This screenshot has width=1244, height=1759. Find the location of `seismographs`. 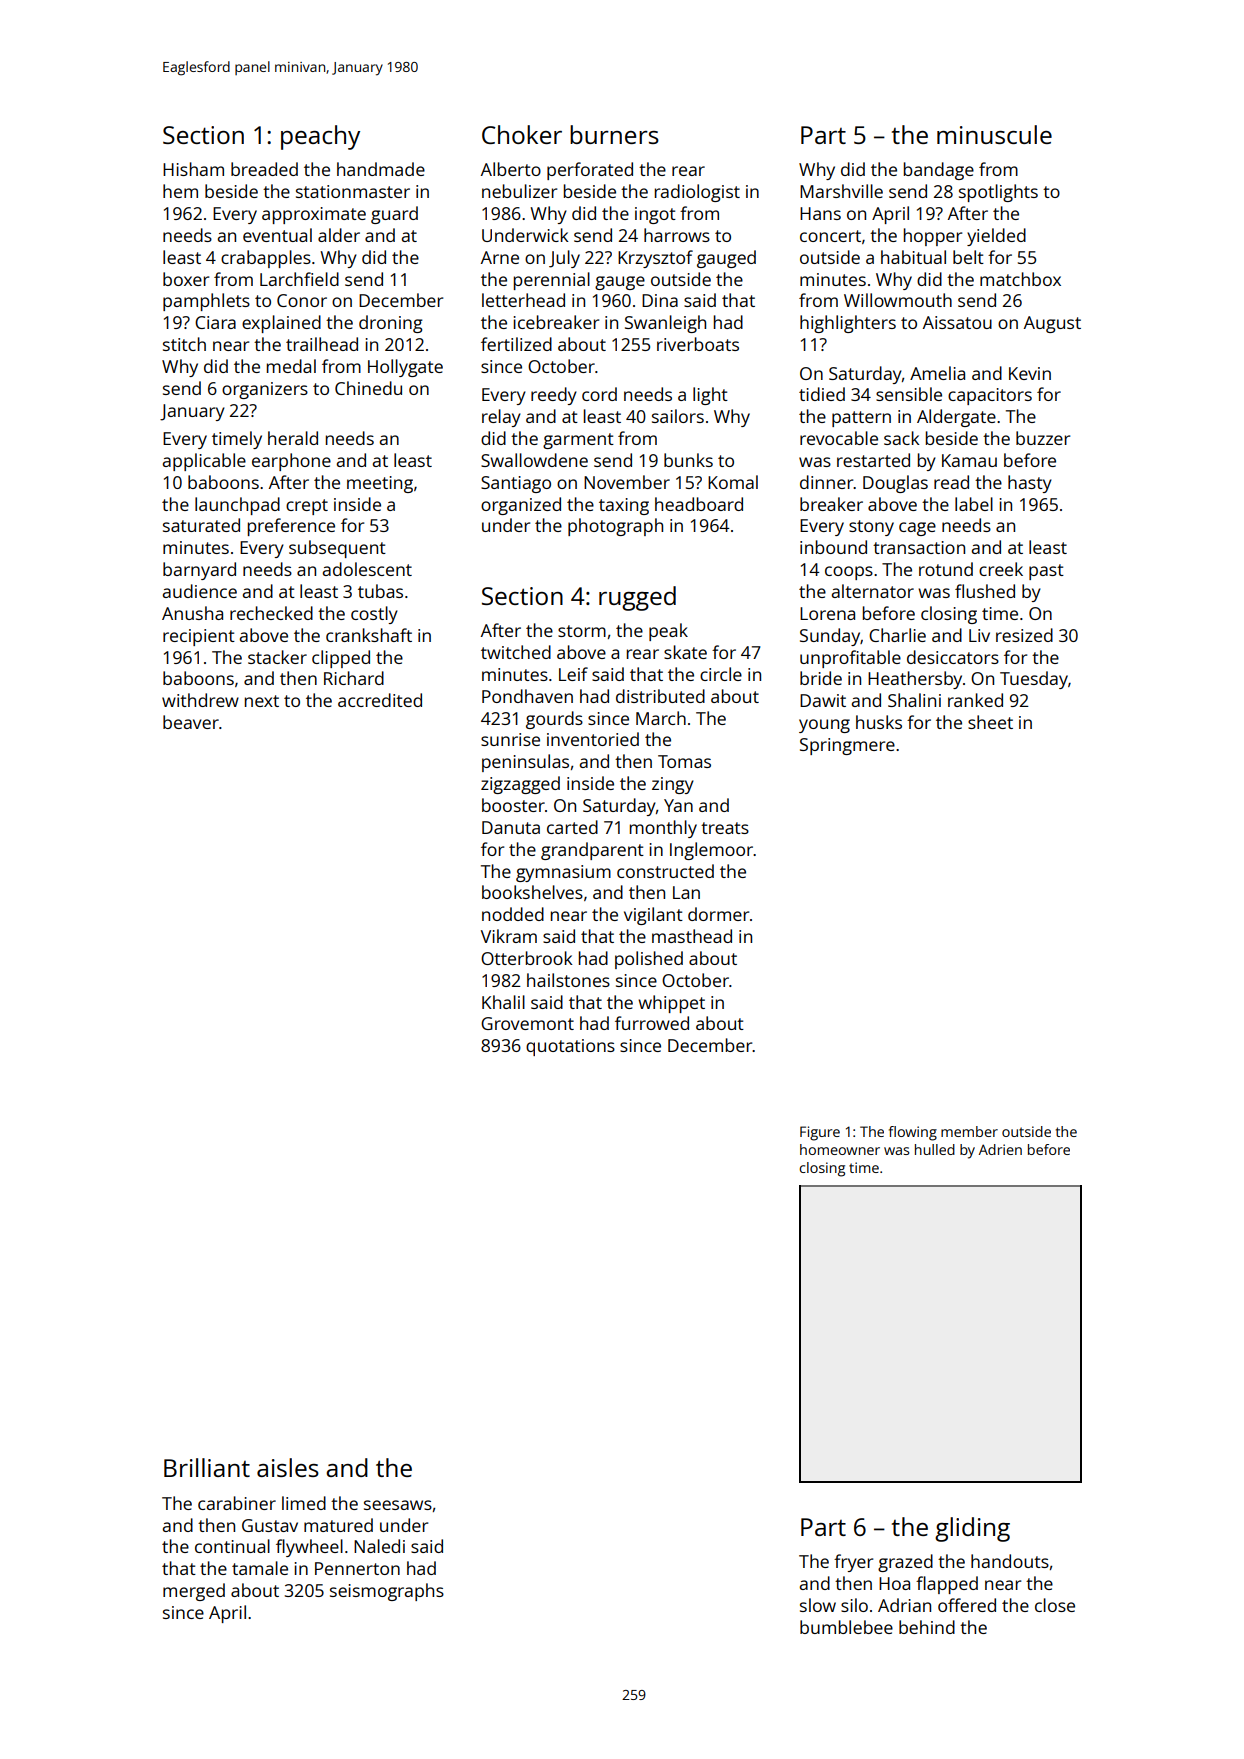

seismographs is located at coordinates (387, 1592).
